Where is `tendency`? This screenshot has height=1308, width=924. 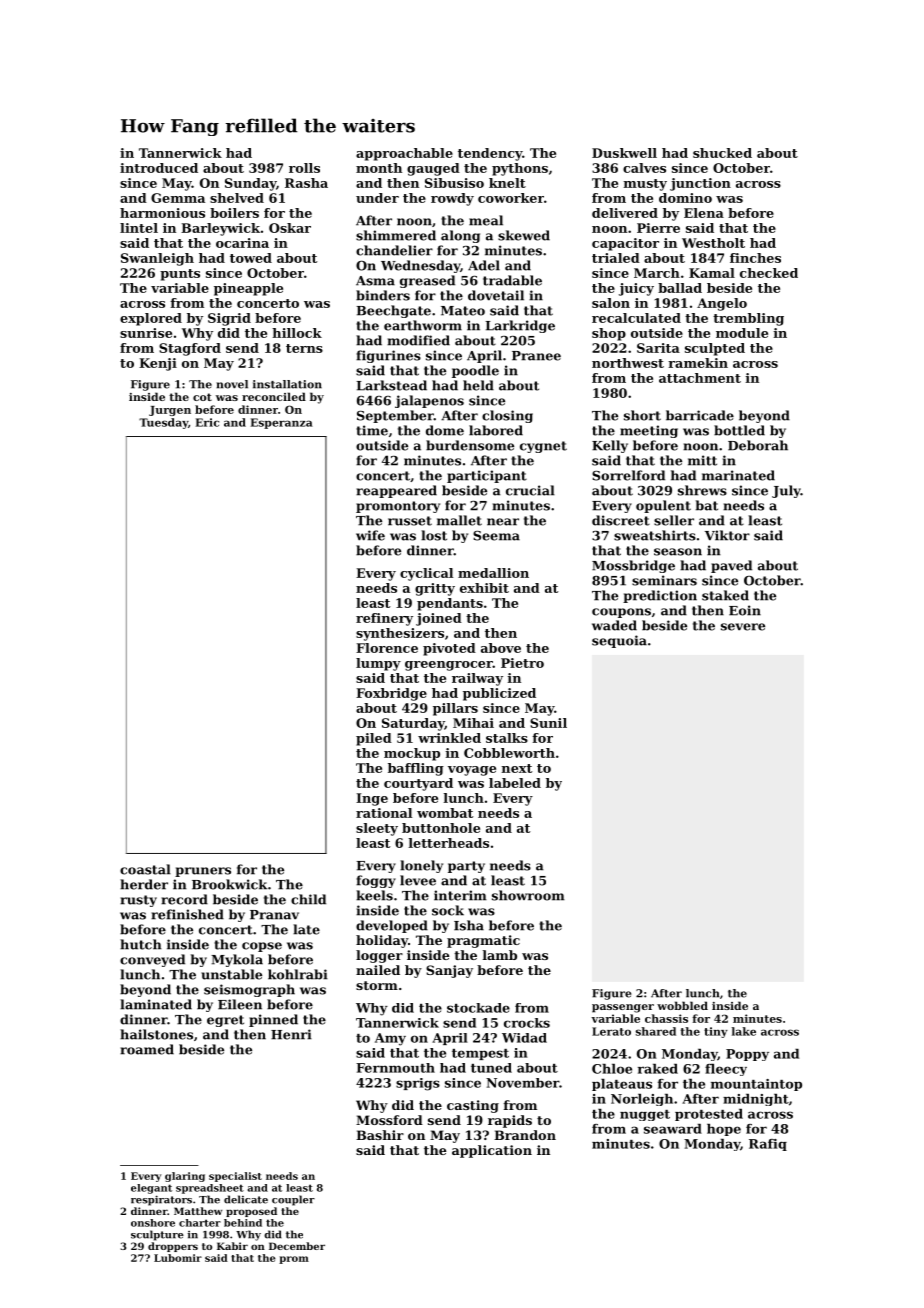
tendency is located at coordinates (490, 154).
